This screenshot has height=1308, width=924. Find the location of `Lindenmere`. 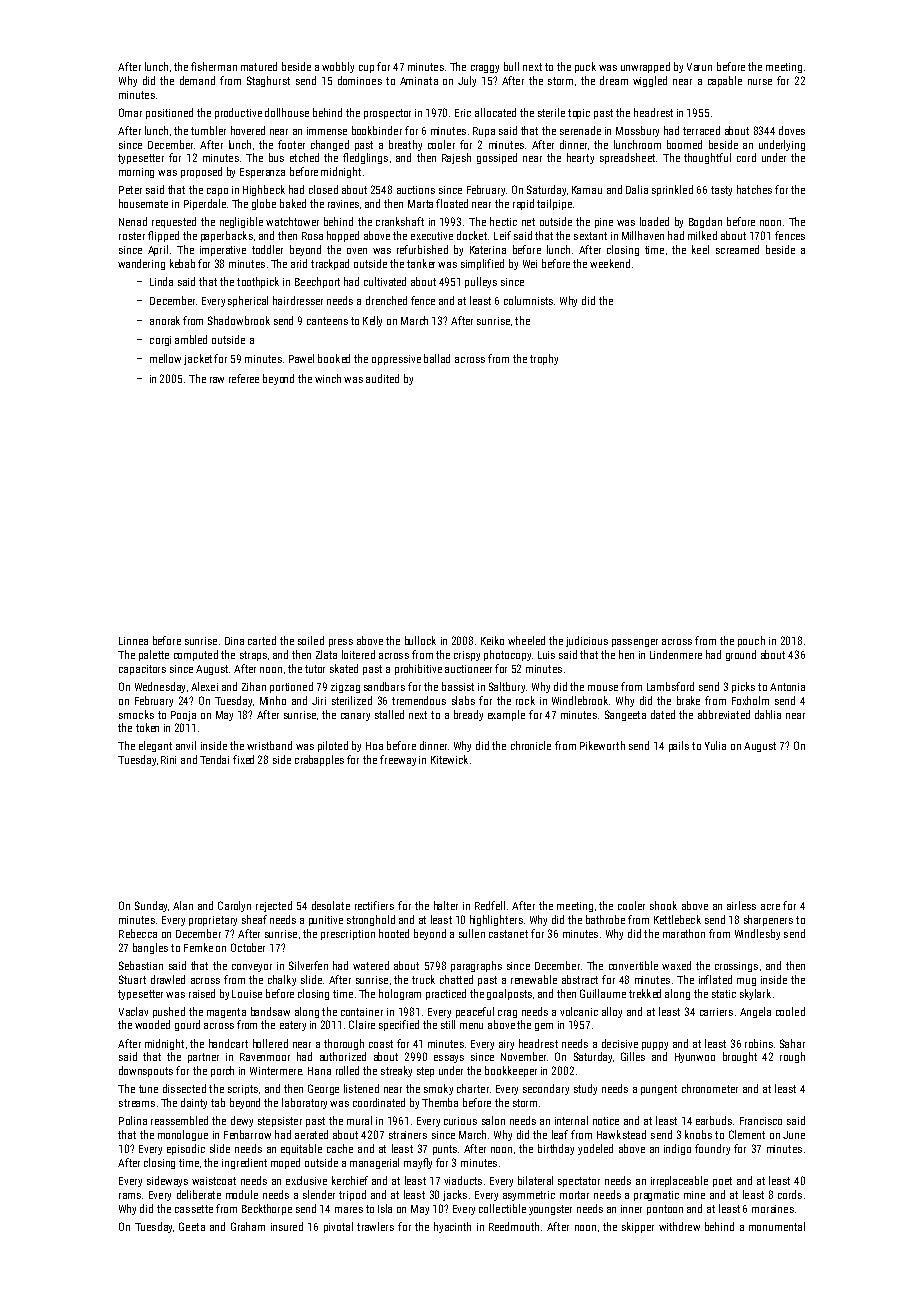

Lindenmere is located at coordinates (676, 654).
